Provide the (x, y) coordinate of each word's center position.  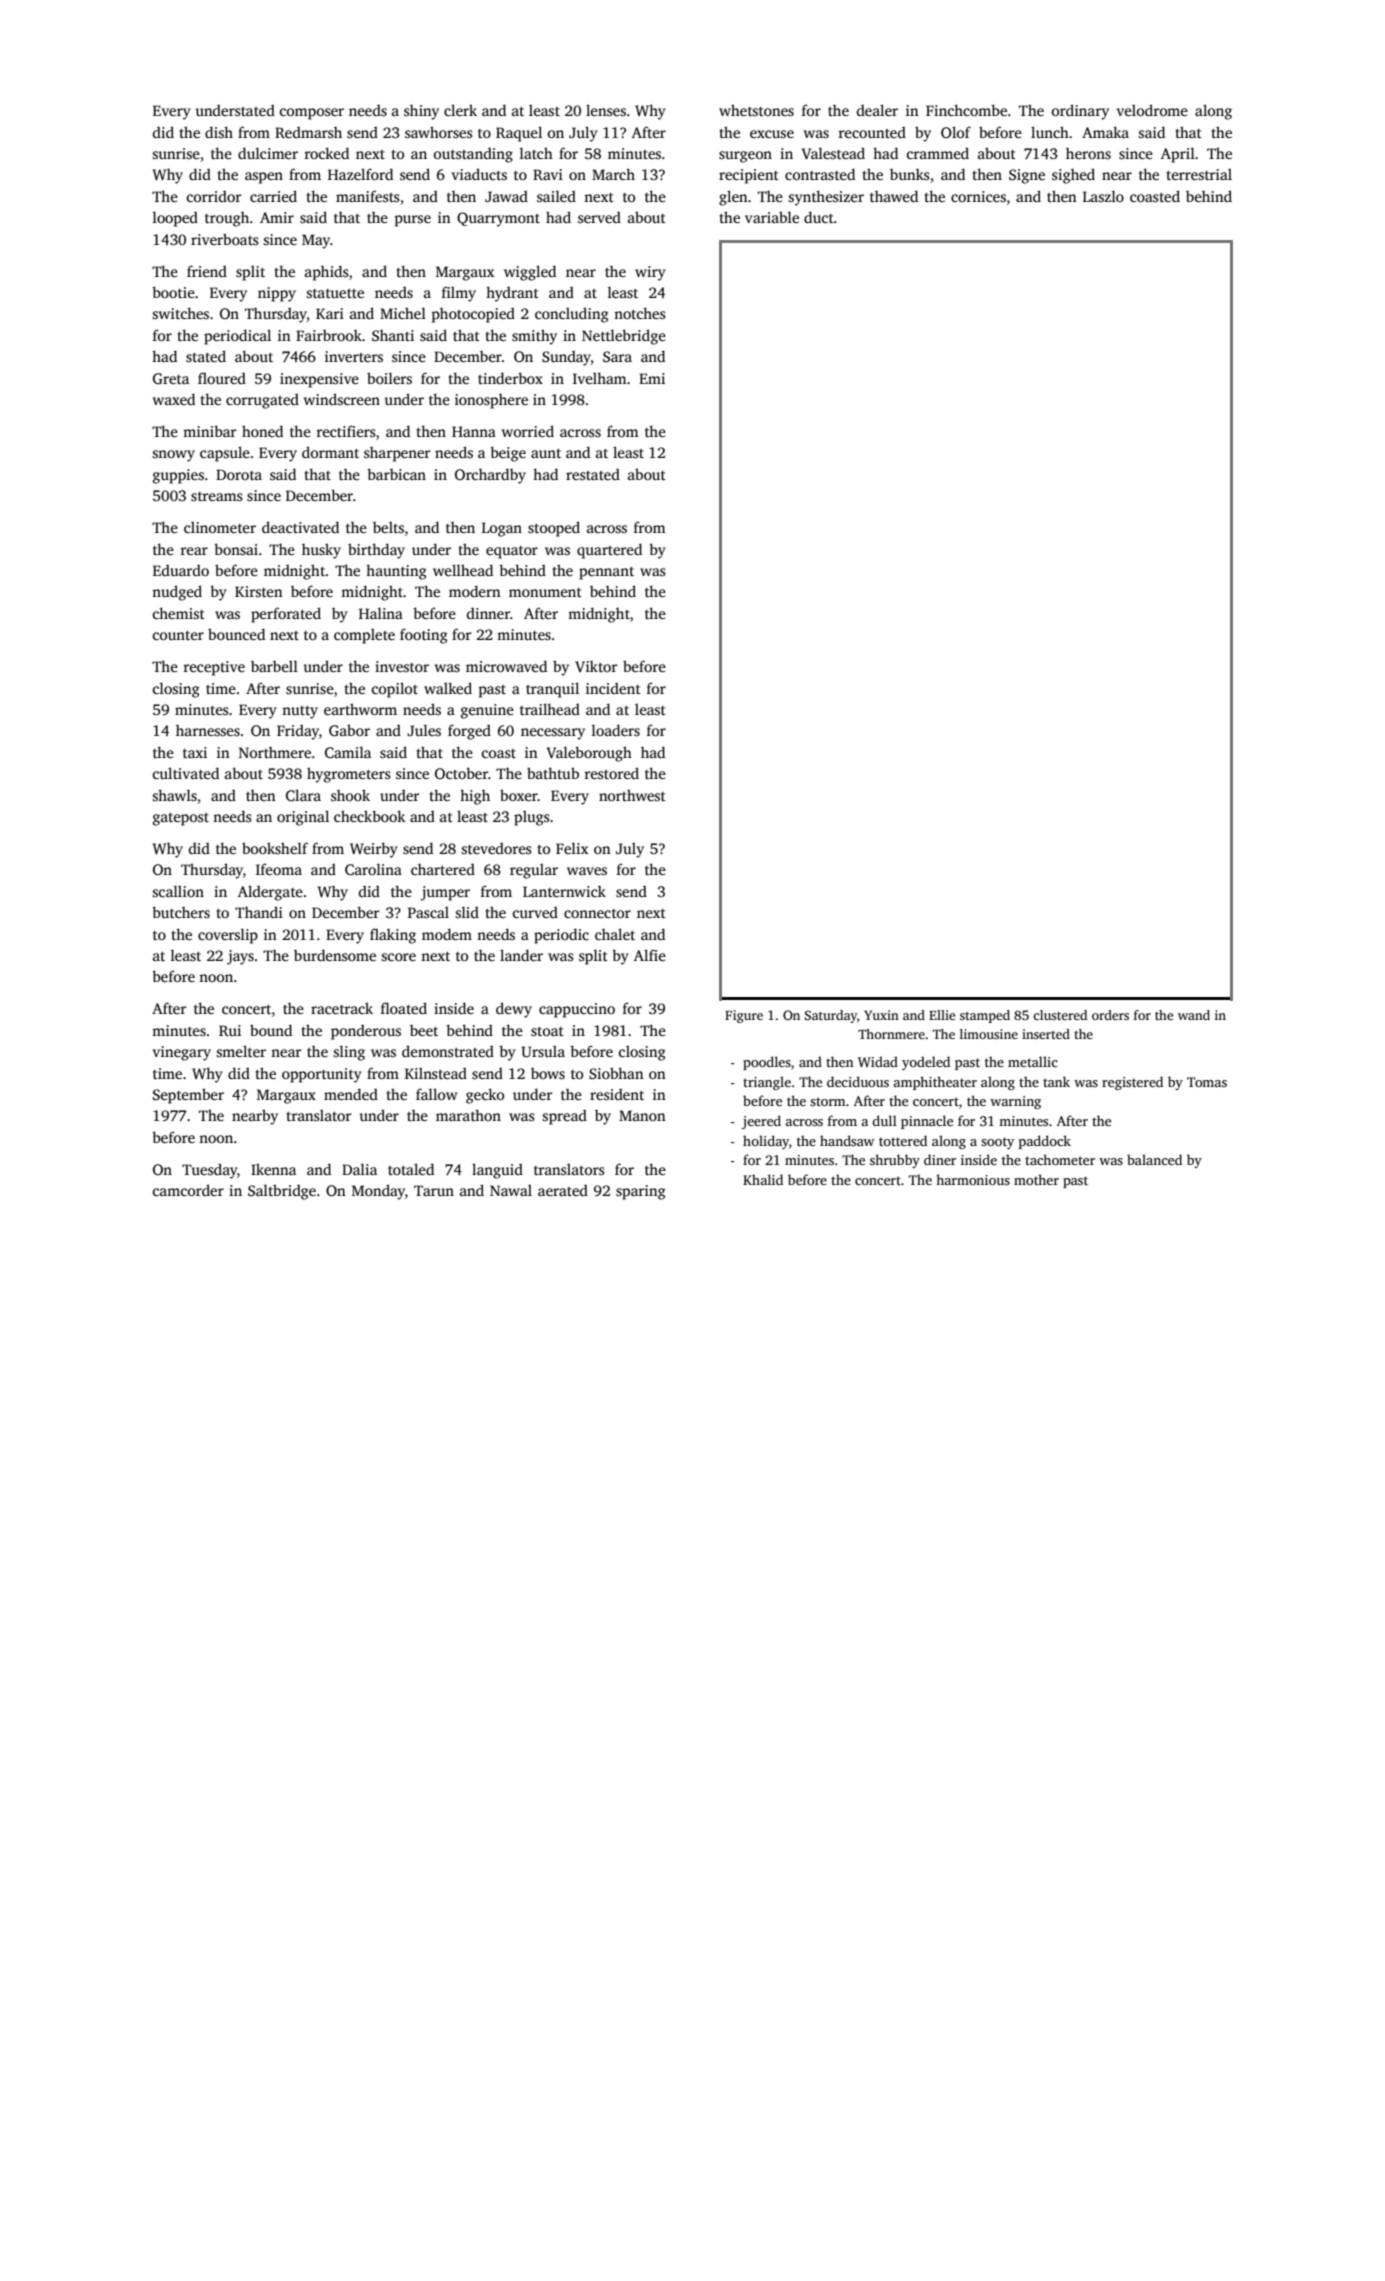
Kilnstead (436, 1073)
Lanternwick (564, 891)
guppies (178, 476)
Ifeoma (279, 869)
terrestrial (1199, 174)
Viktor (596, 666)
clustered (1060, 1015)
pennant (606, 573)
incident (613, 688)
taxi (195, 752)
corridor (214, 196)
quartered (609, 551)
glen (733, 198)
